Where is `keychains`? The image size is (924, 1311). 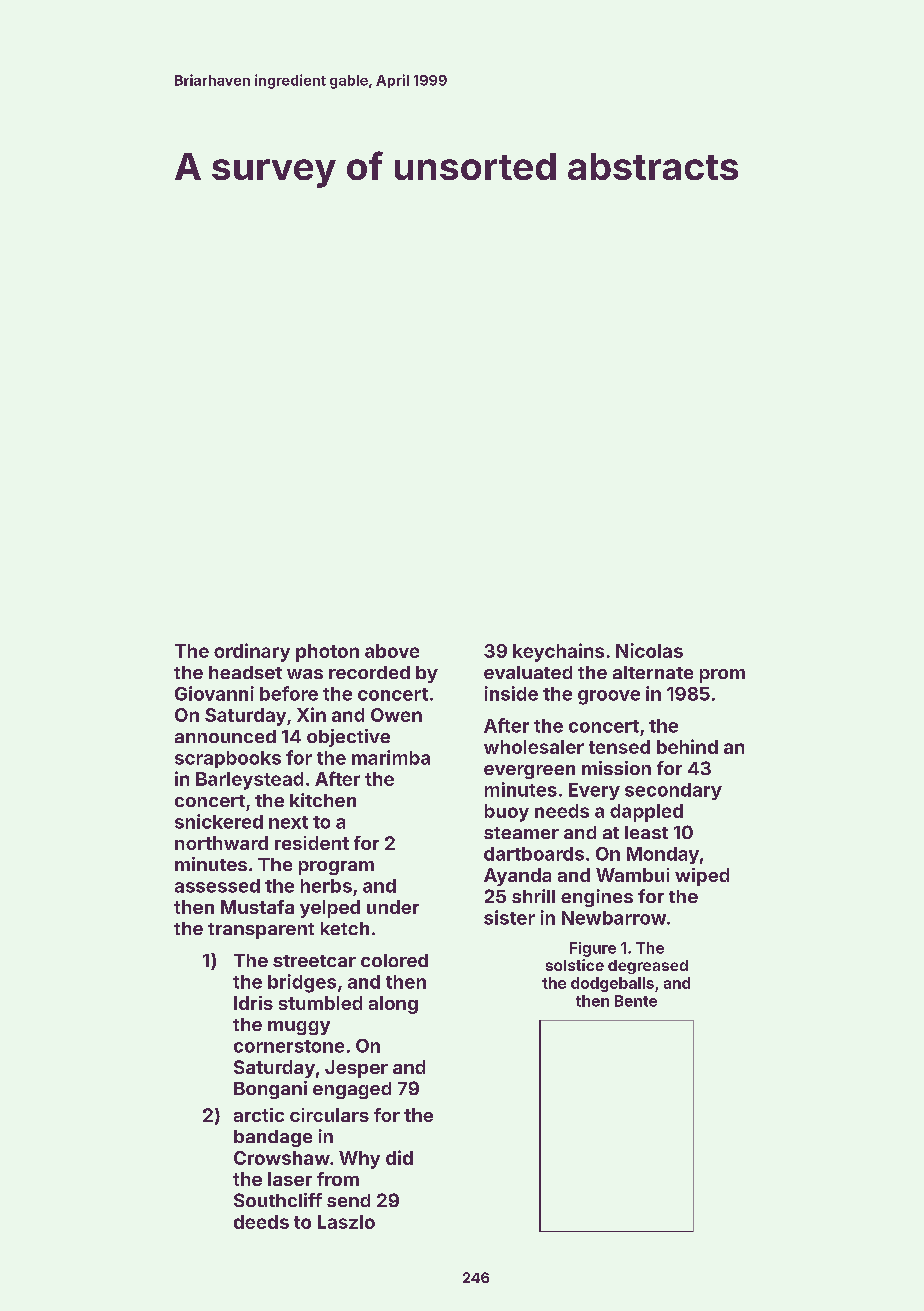 keychains is located at coordinates (558, 652).
